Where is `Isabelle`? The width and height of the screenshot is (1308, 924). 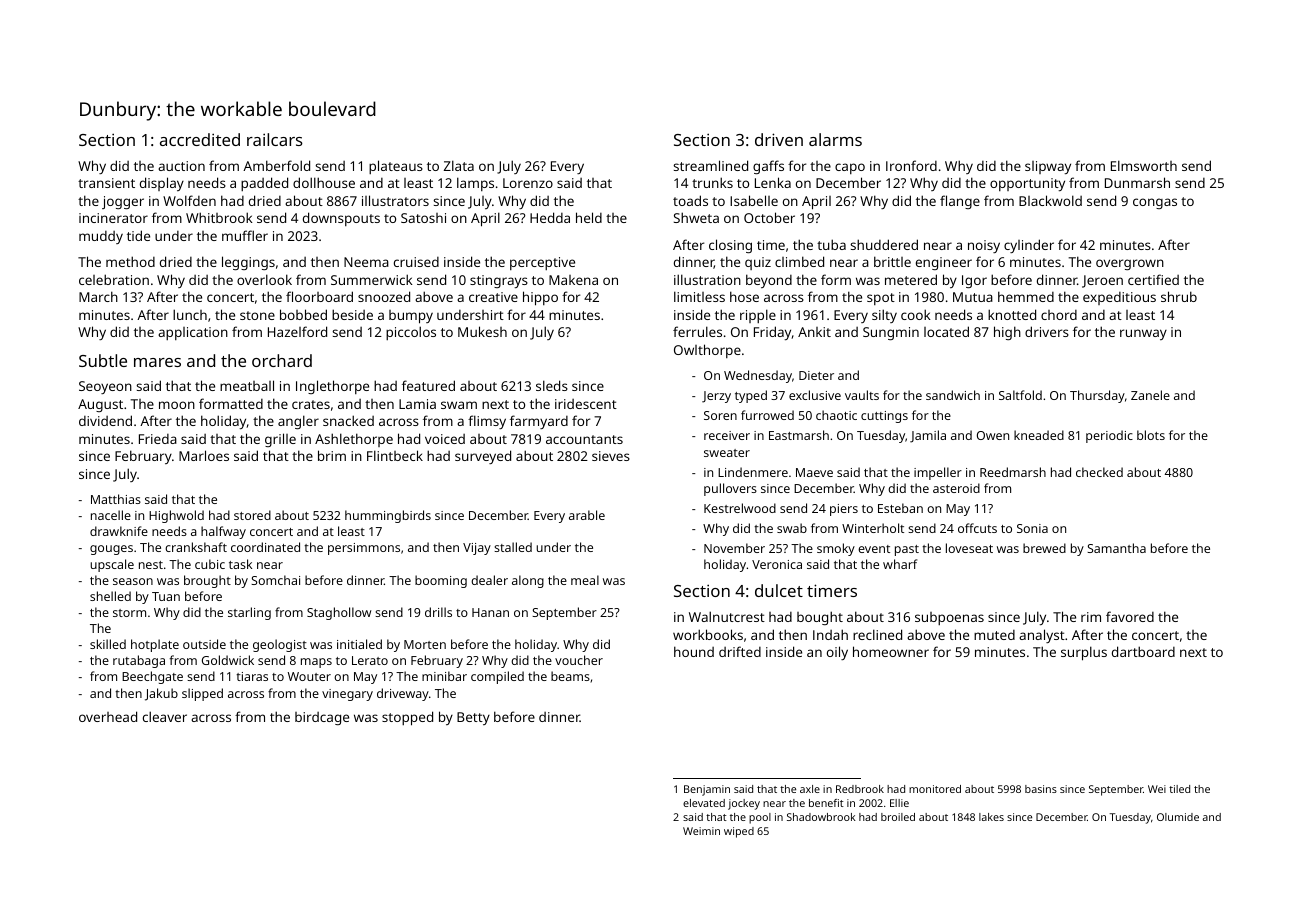 Isabelle is located at coordinates (754, 200).
